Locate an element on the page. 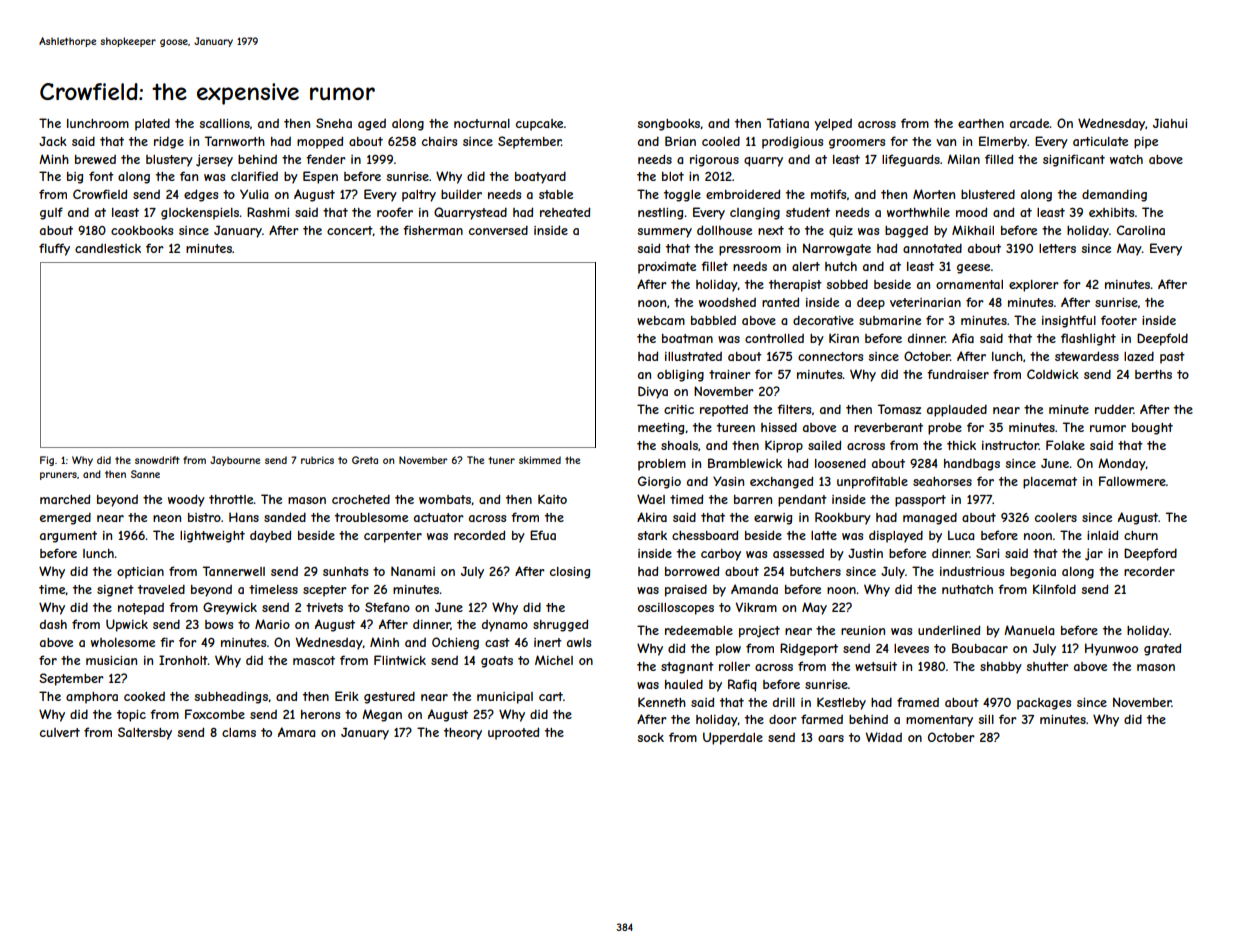 The width and height of the page is (1233, 952). clarified is located at coordinates (254, 176).
